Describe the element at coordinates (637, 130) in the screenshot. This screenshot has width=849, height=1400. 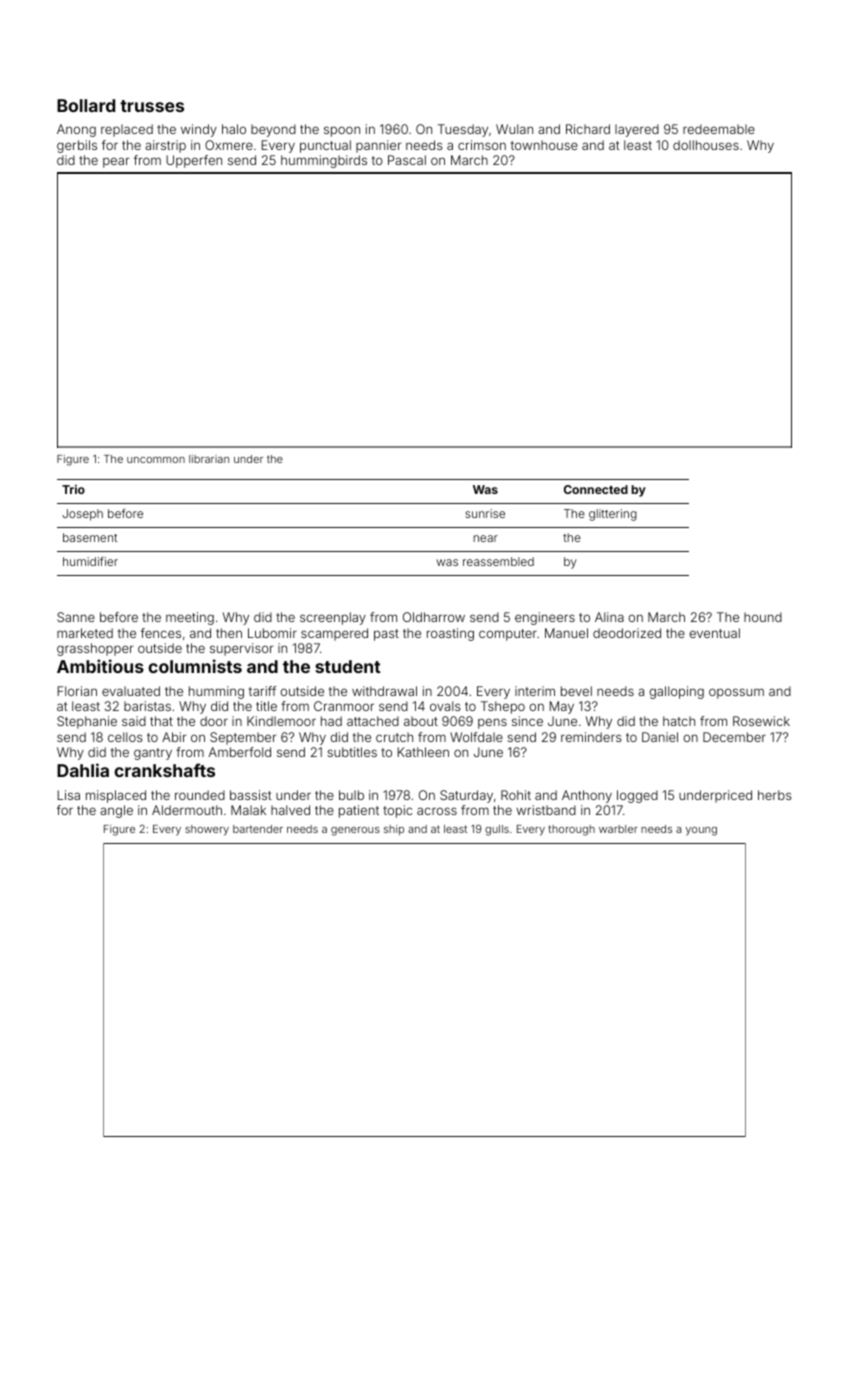
I see `layered` at that location.
